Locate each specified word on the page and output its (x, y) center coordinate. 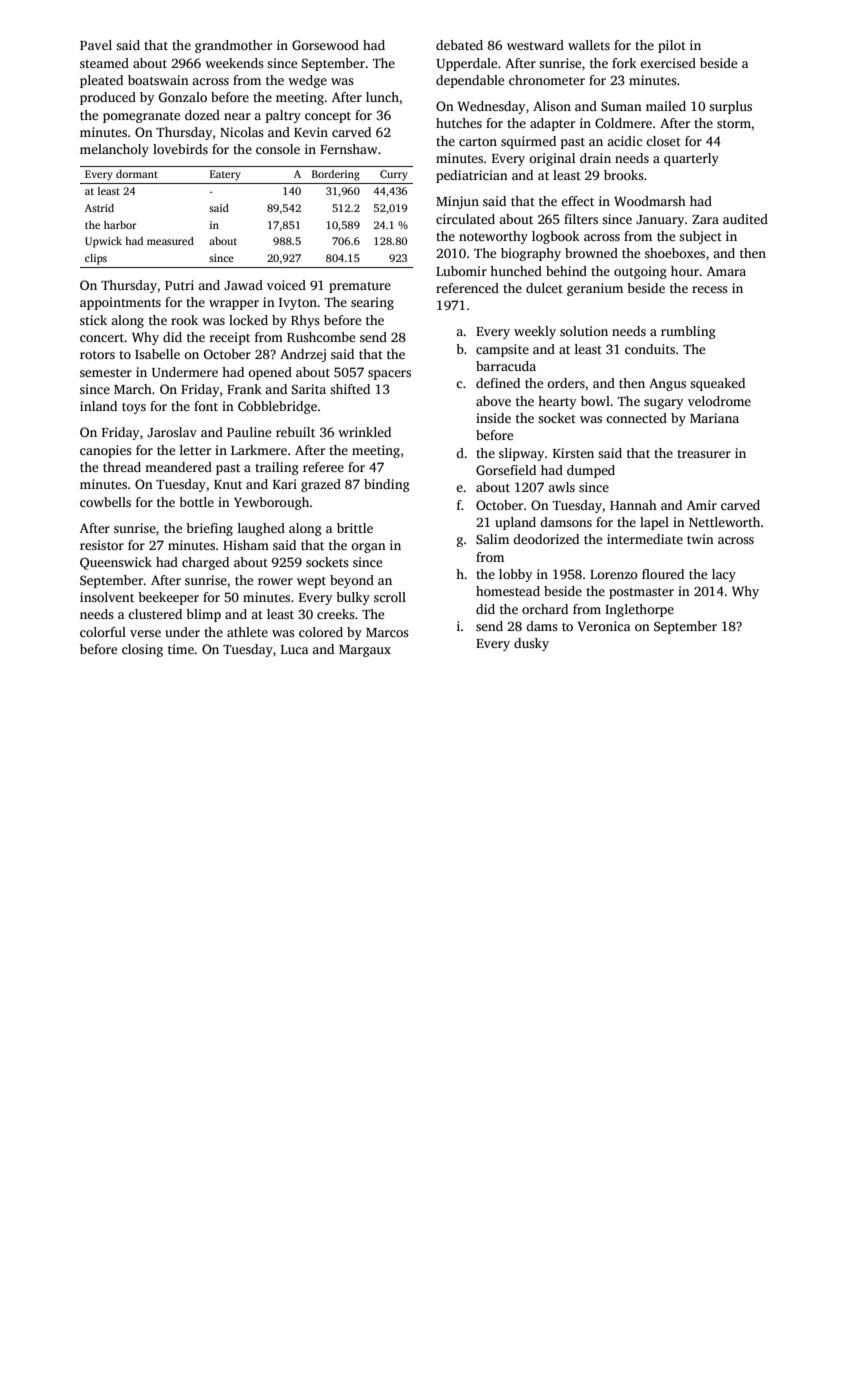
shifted (350, 389)
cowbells (105, 502)
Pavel (96, 45)
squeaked (717, 384)
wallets (589, 45)
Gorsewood (325, 45)
